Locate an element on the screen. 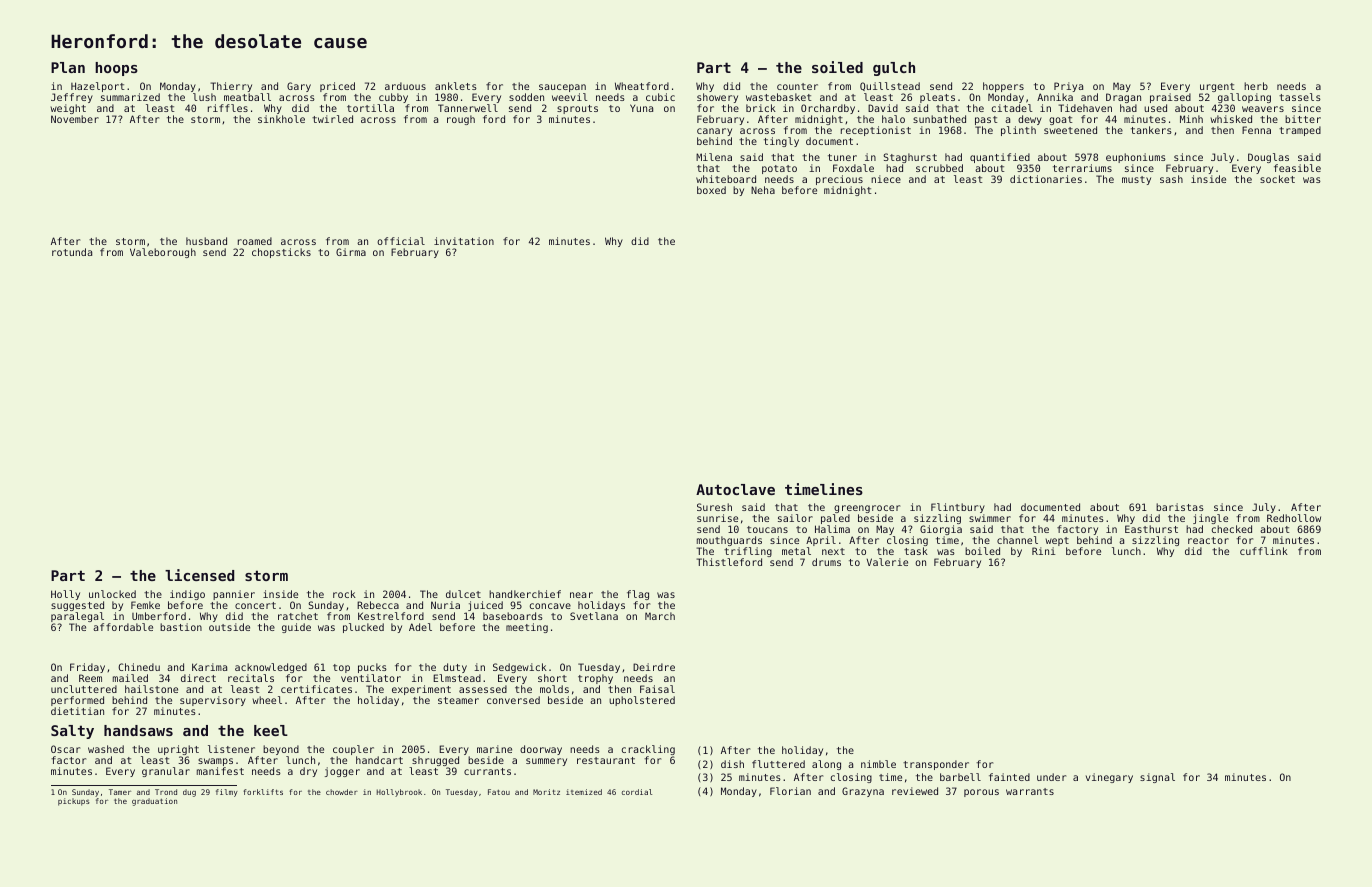 This screenshot has width=1372, height=887. licensed is located at coordinates (199, 575).
